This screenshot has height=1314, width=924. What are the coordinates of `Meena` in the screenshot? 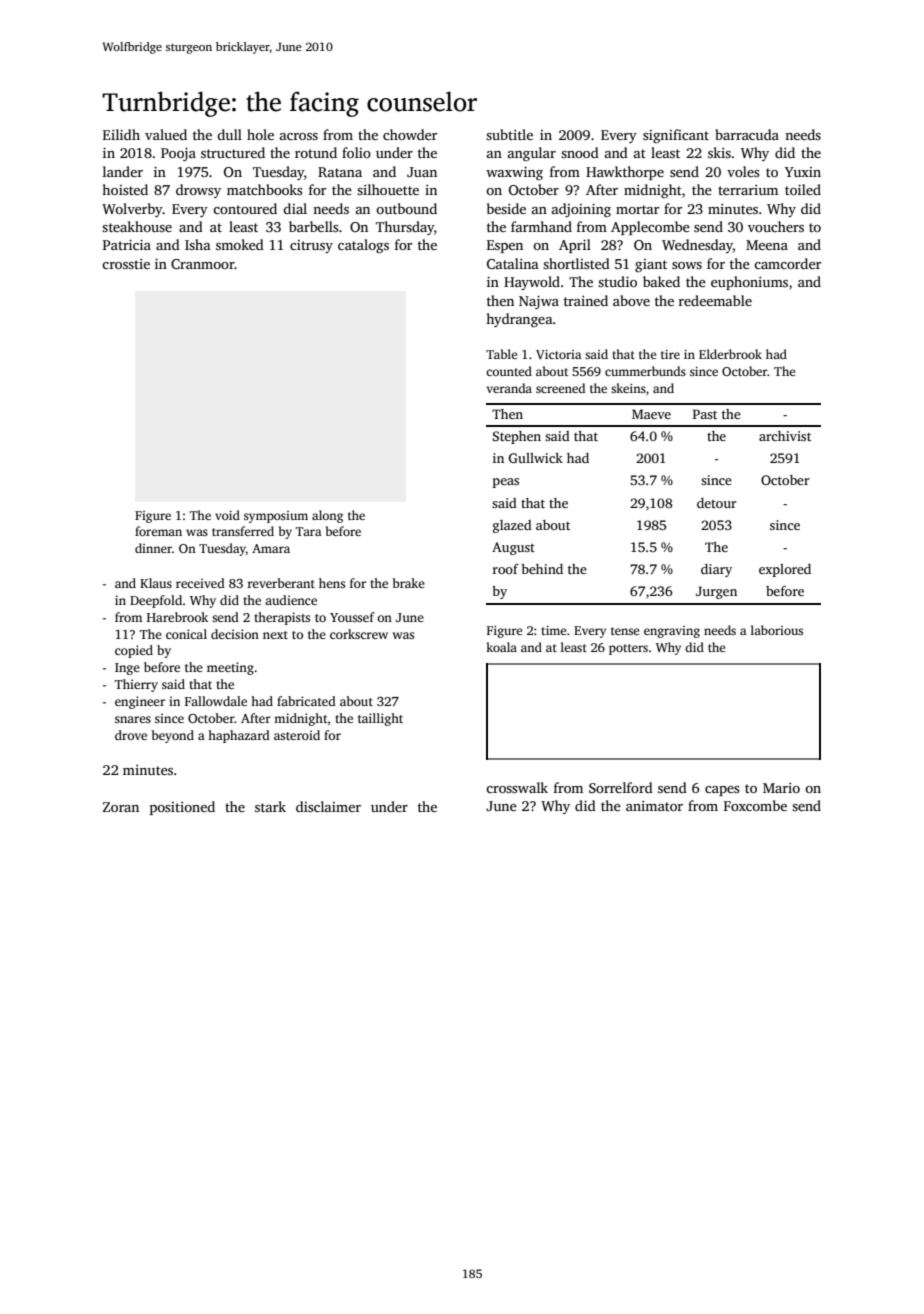 It's located at (767, 245).
